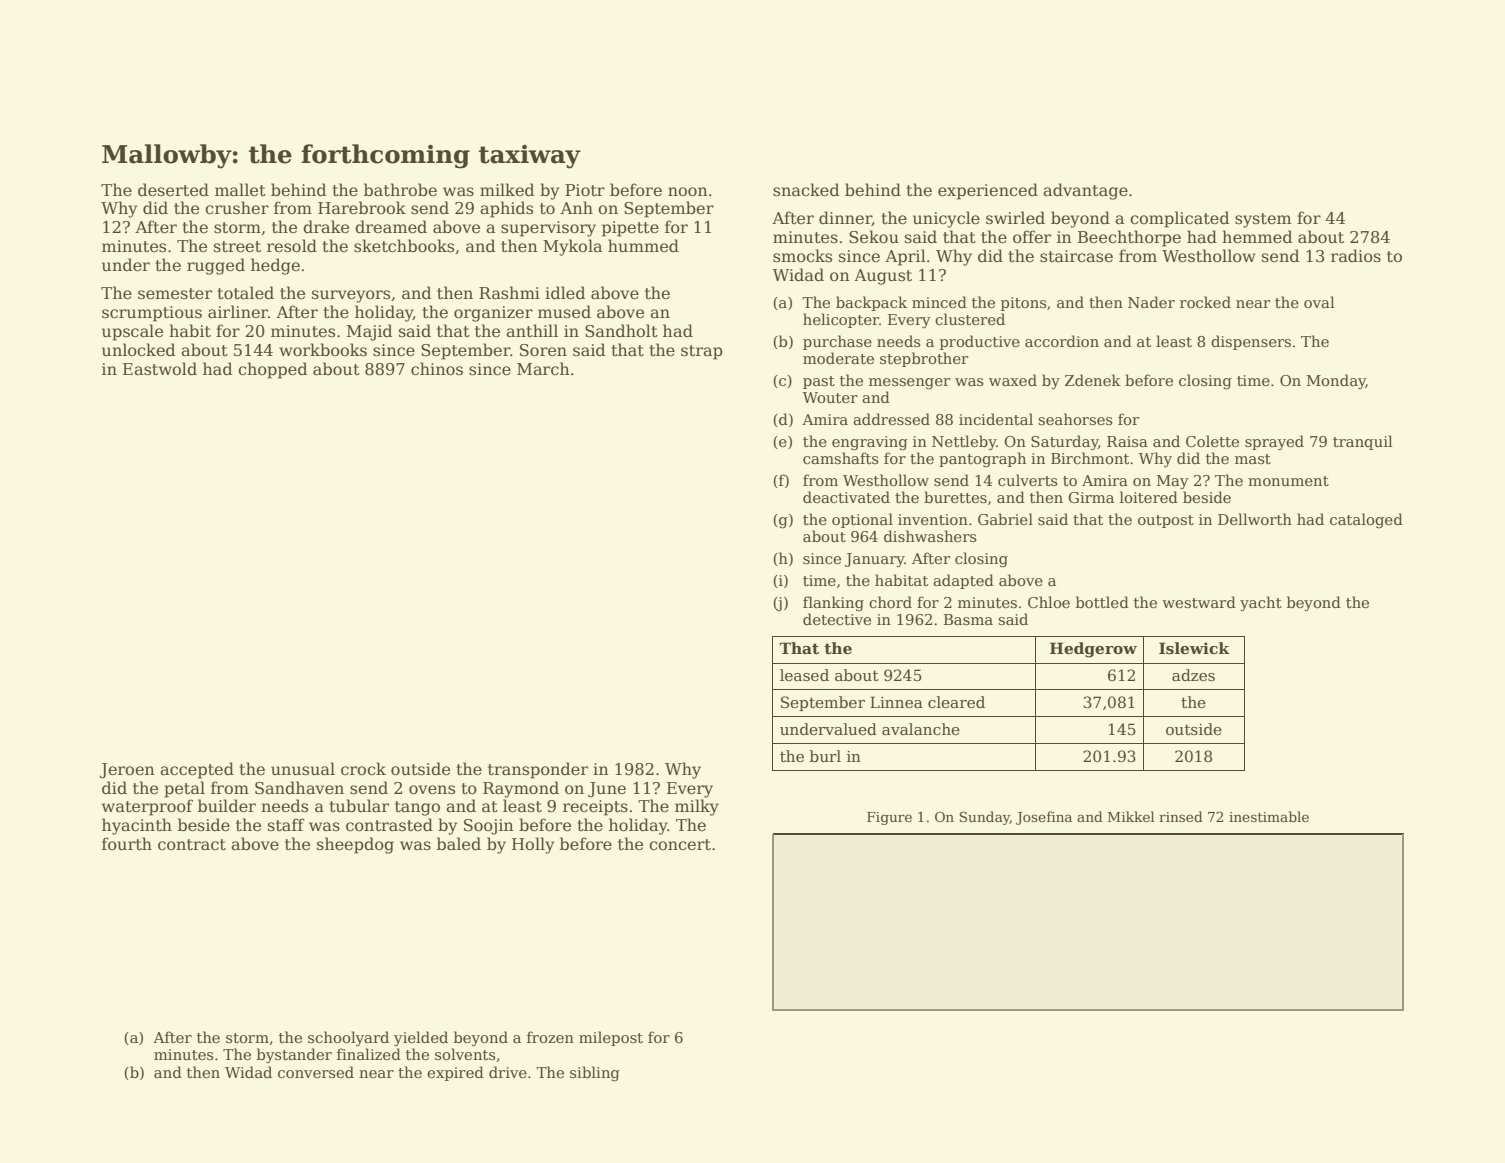 This screenshot has width=1505, height=1163. I want to click on cataloged, so click(1366, 521).
